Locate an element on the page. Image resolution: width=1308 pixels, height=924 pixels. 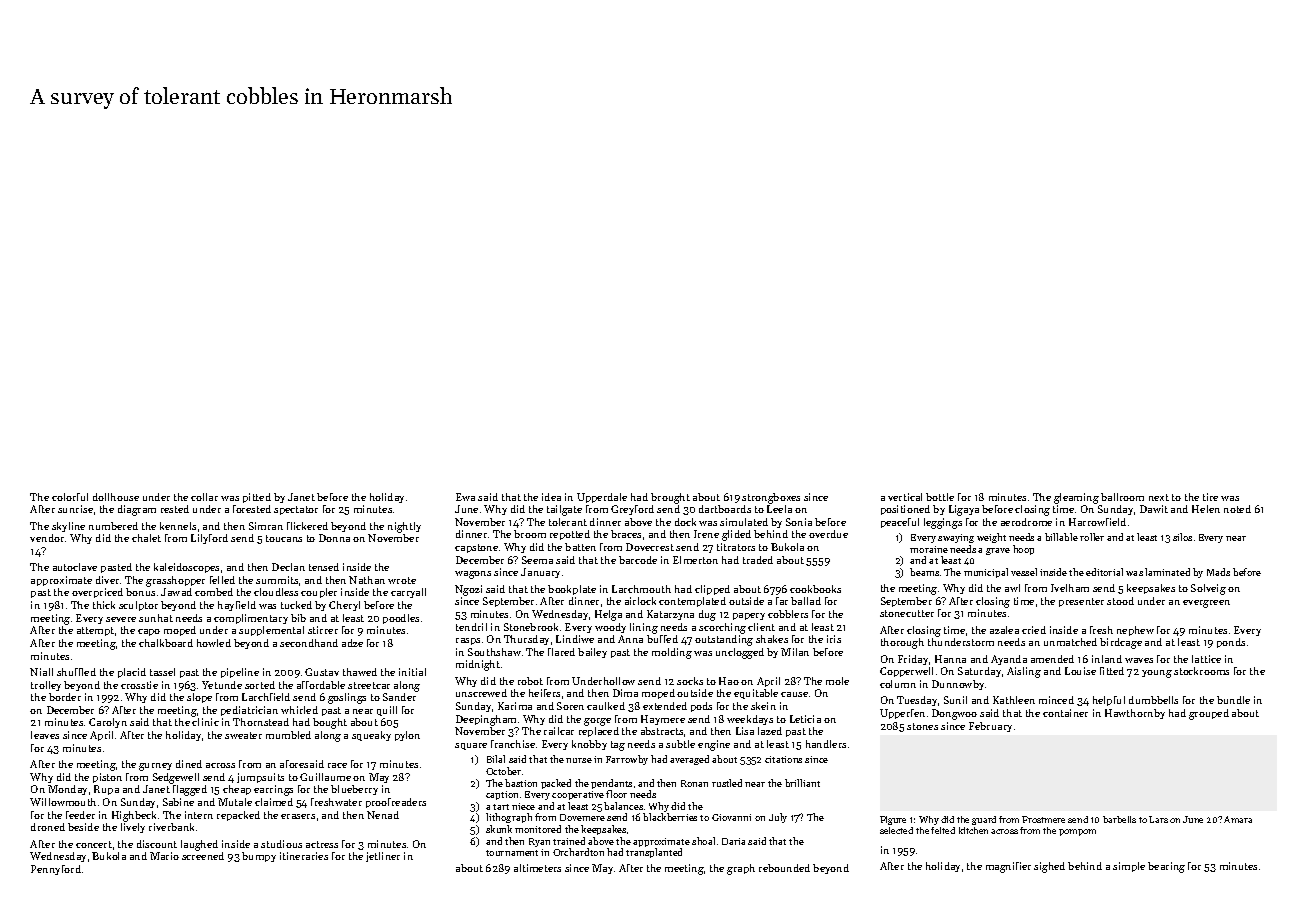
diver is located at coordinates (107, 580).
